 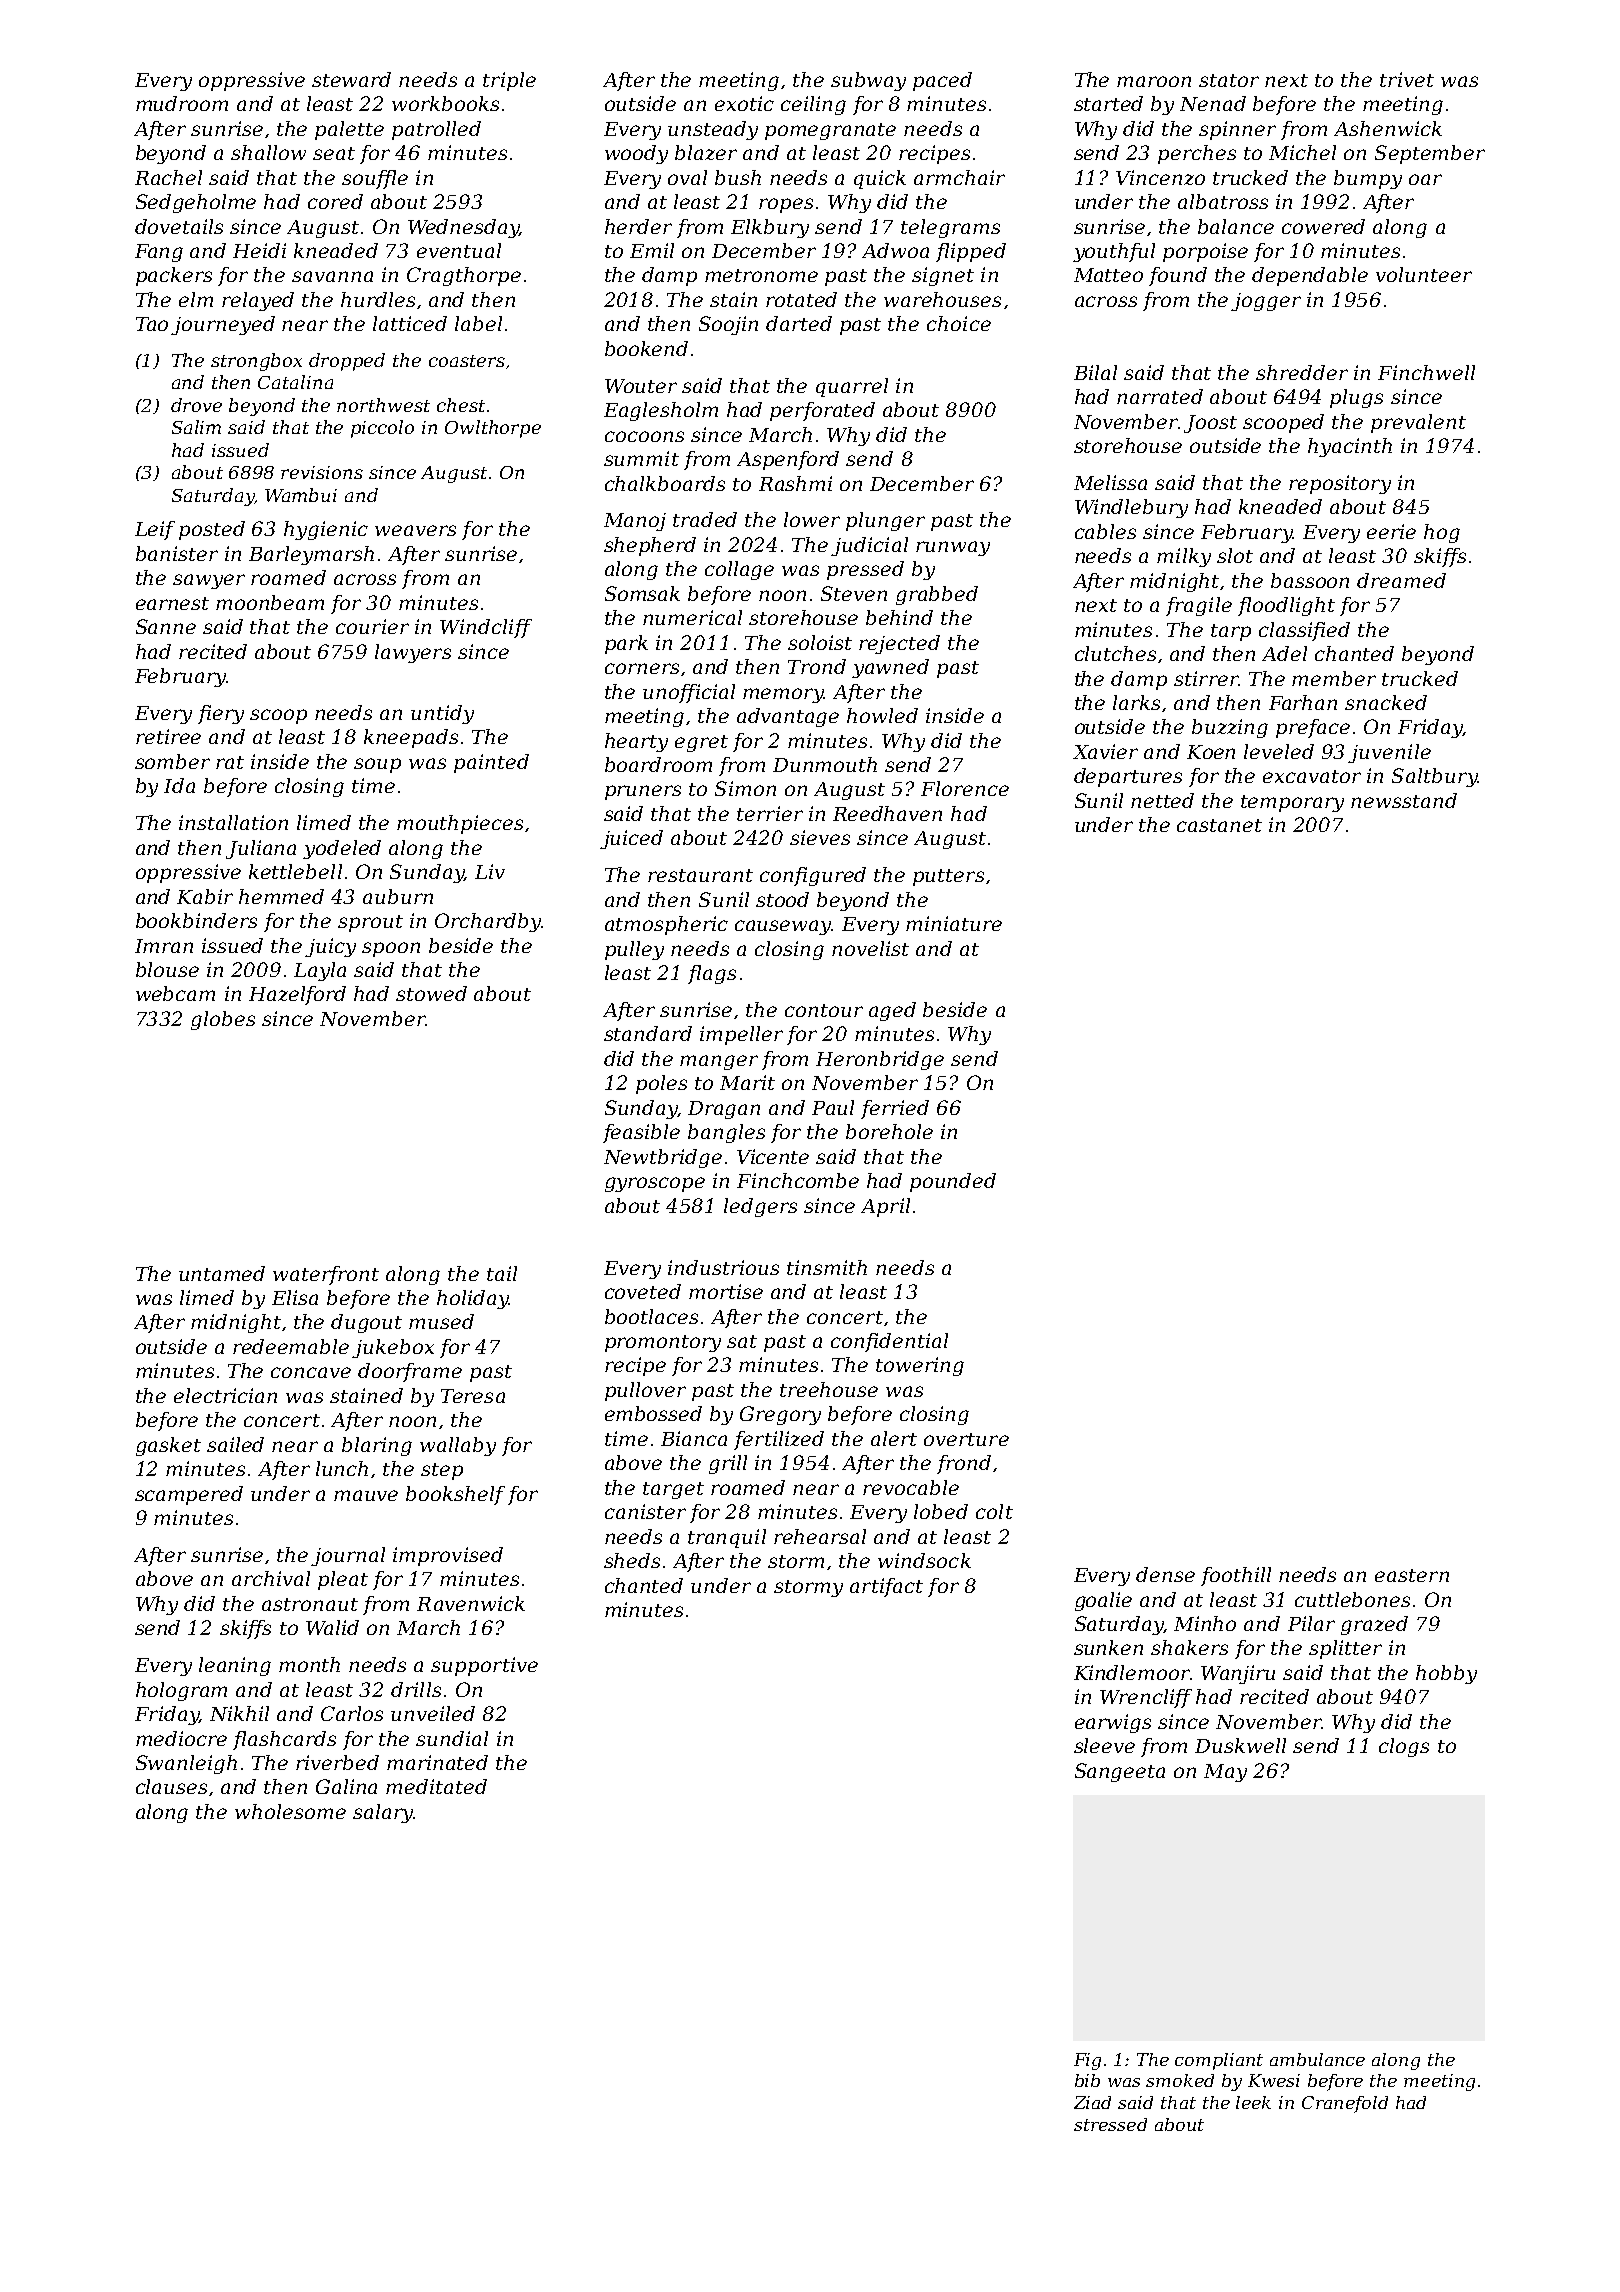 I want to click on signet, so click(x=943, y=276).
